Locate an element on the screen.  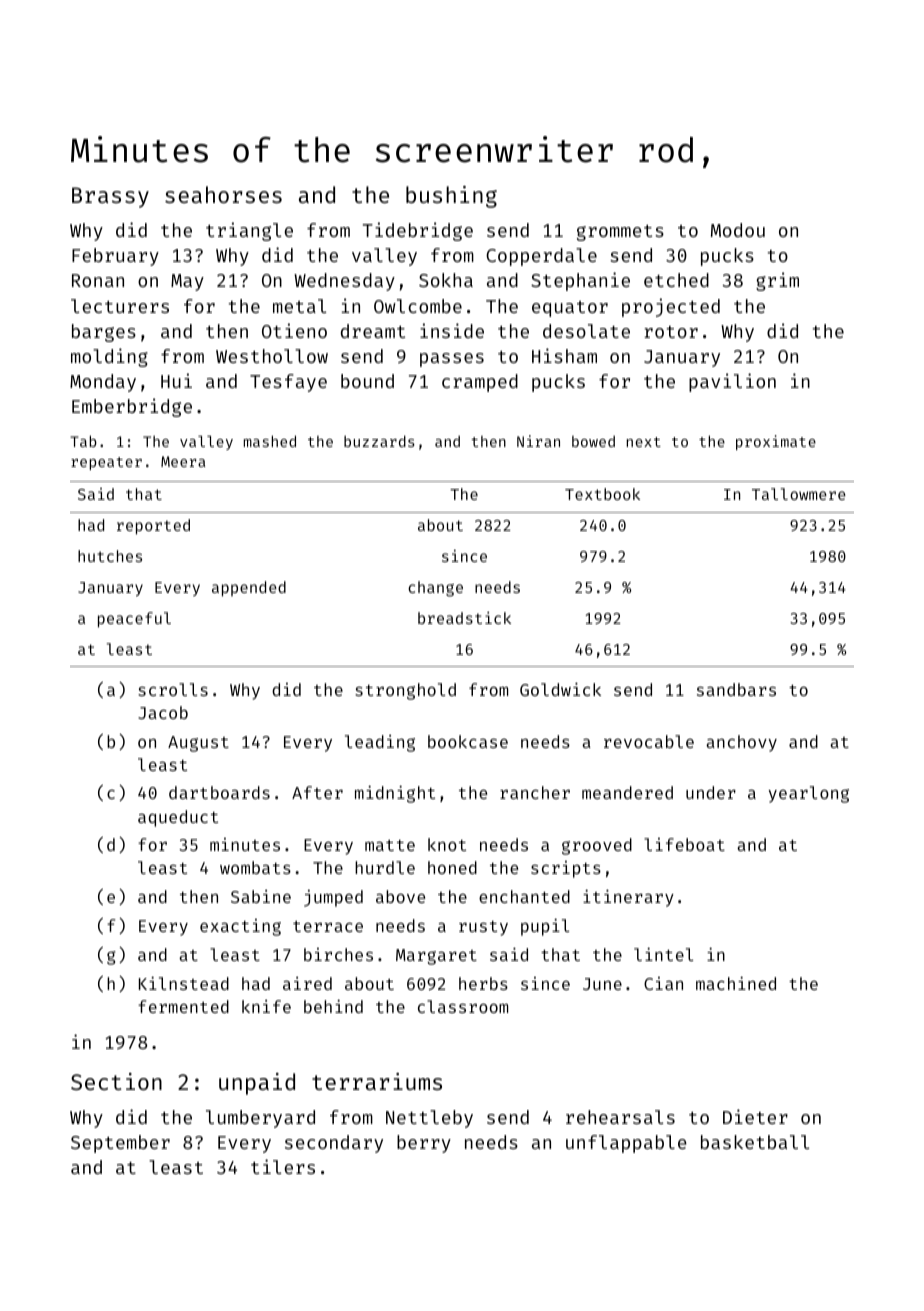
bushing is located at coordinates (451, 197).
